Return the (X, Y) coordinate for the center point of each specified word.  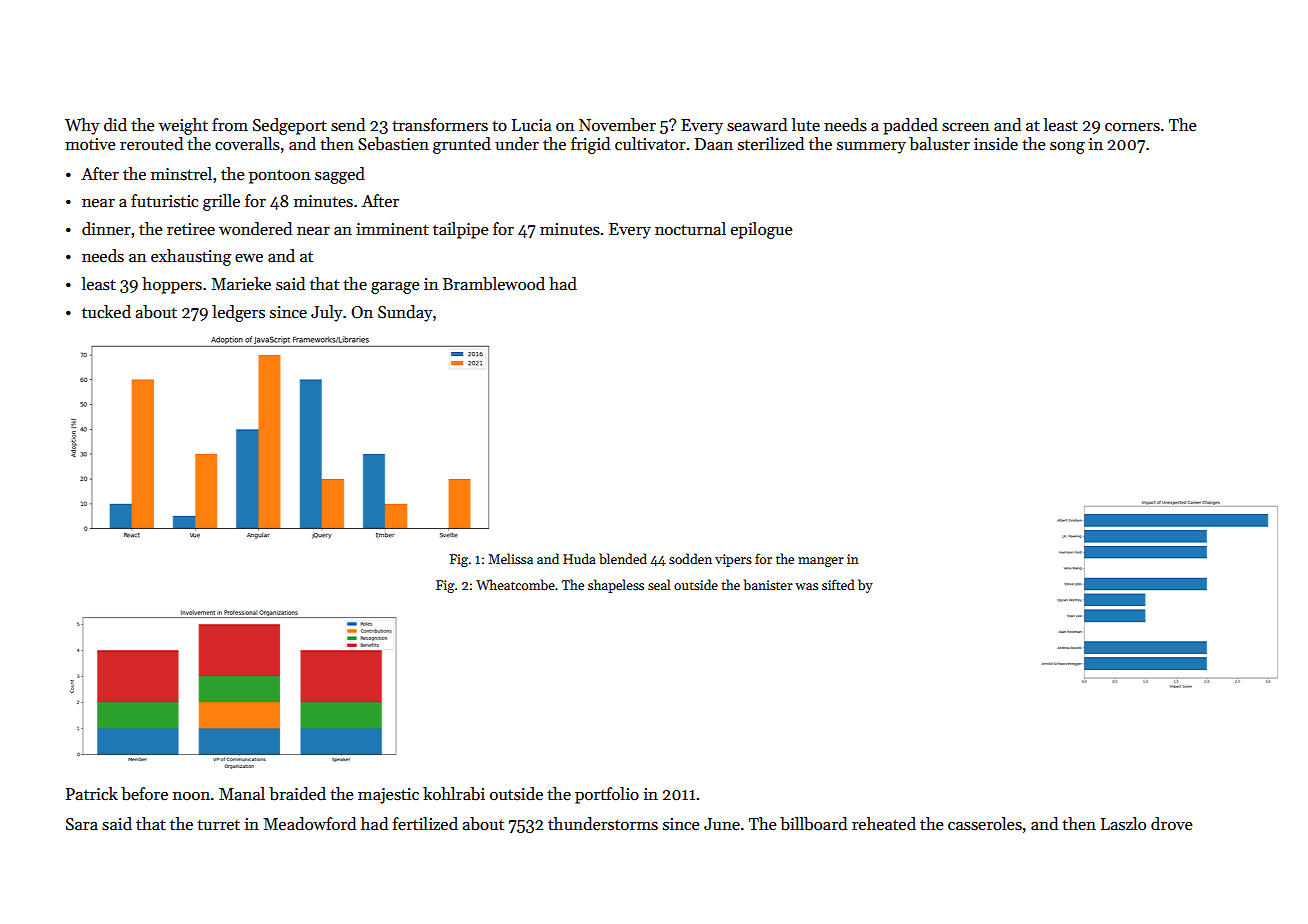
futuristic (164, 201)
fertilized (425, 824)
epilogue (761, 230)
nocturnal (690, 229)
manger (821, 562)
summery (871, 148)
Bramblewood (494, 284)
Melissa (510, 558)
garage (395, 288)
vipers (733, 560)
